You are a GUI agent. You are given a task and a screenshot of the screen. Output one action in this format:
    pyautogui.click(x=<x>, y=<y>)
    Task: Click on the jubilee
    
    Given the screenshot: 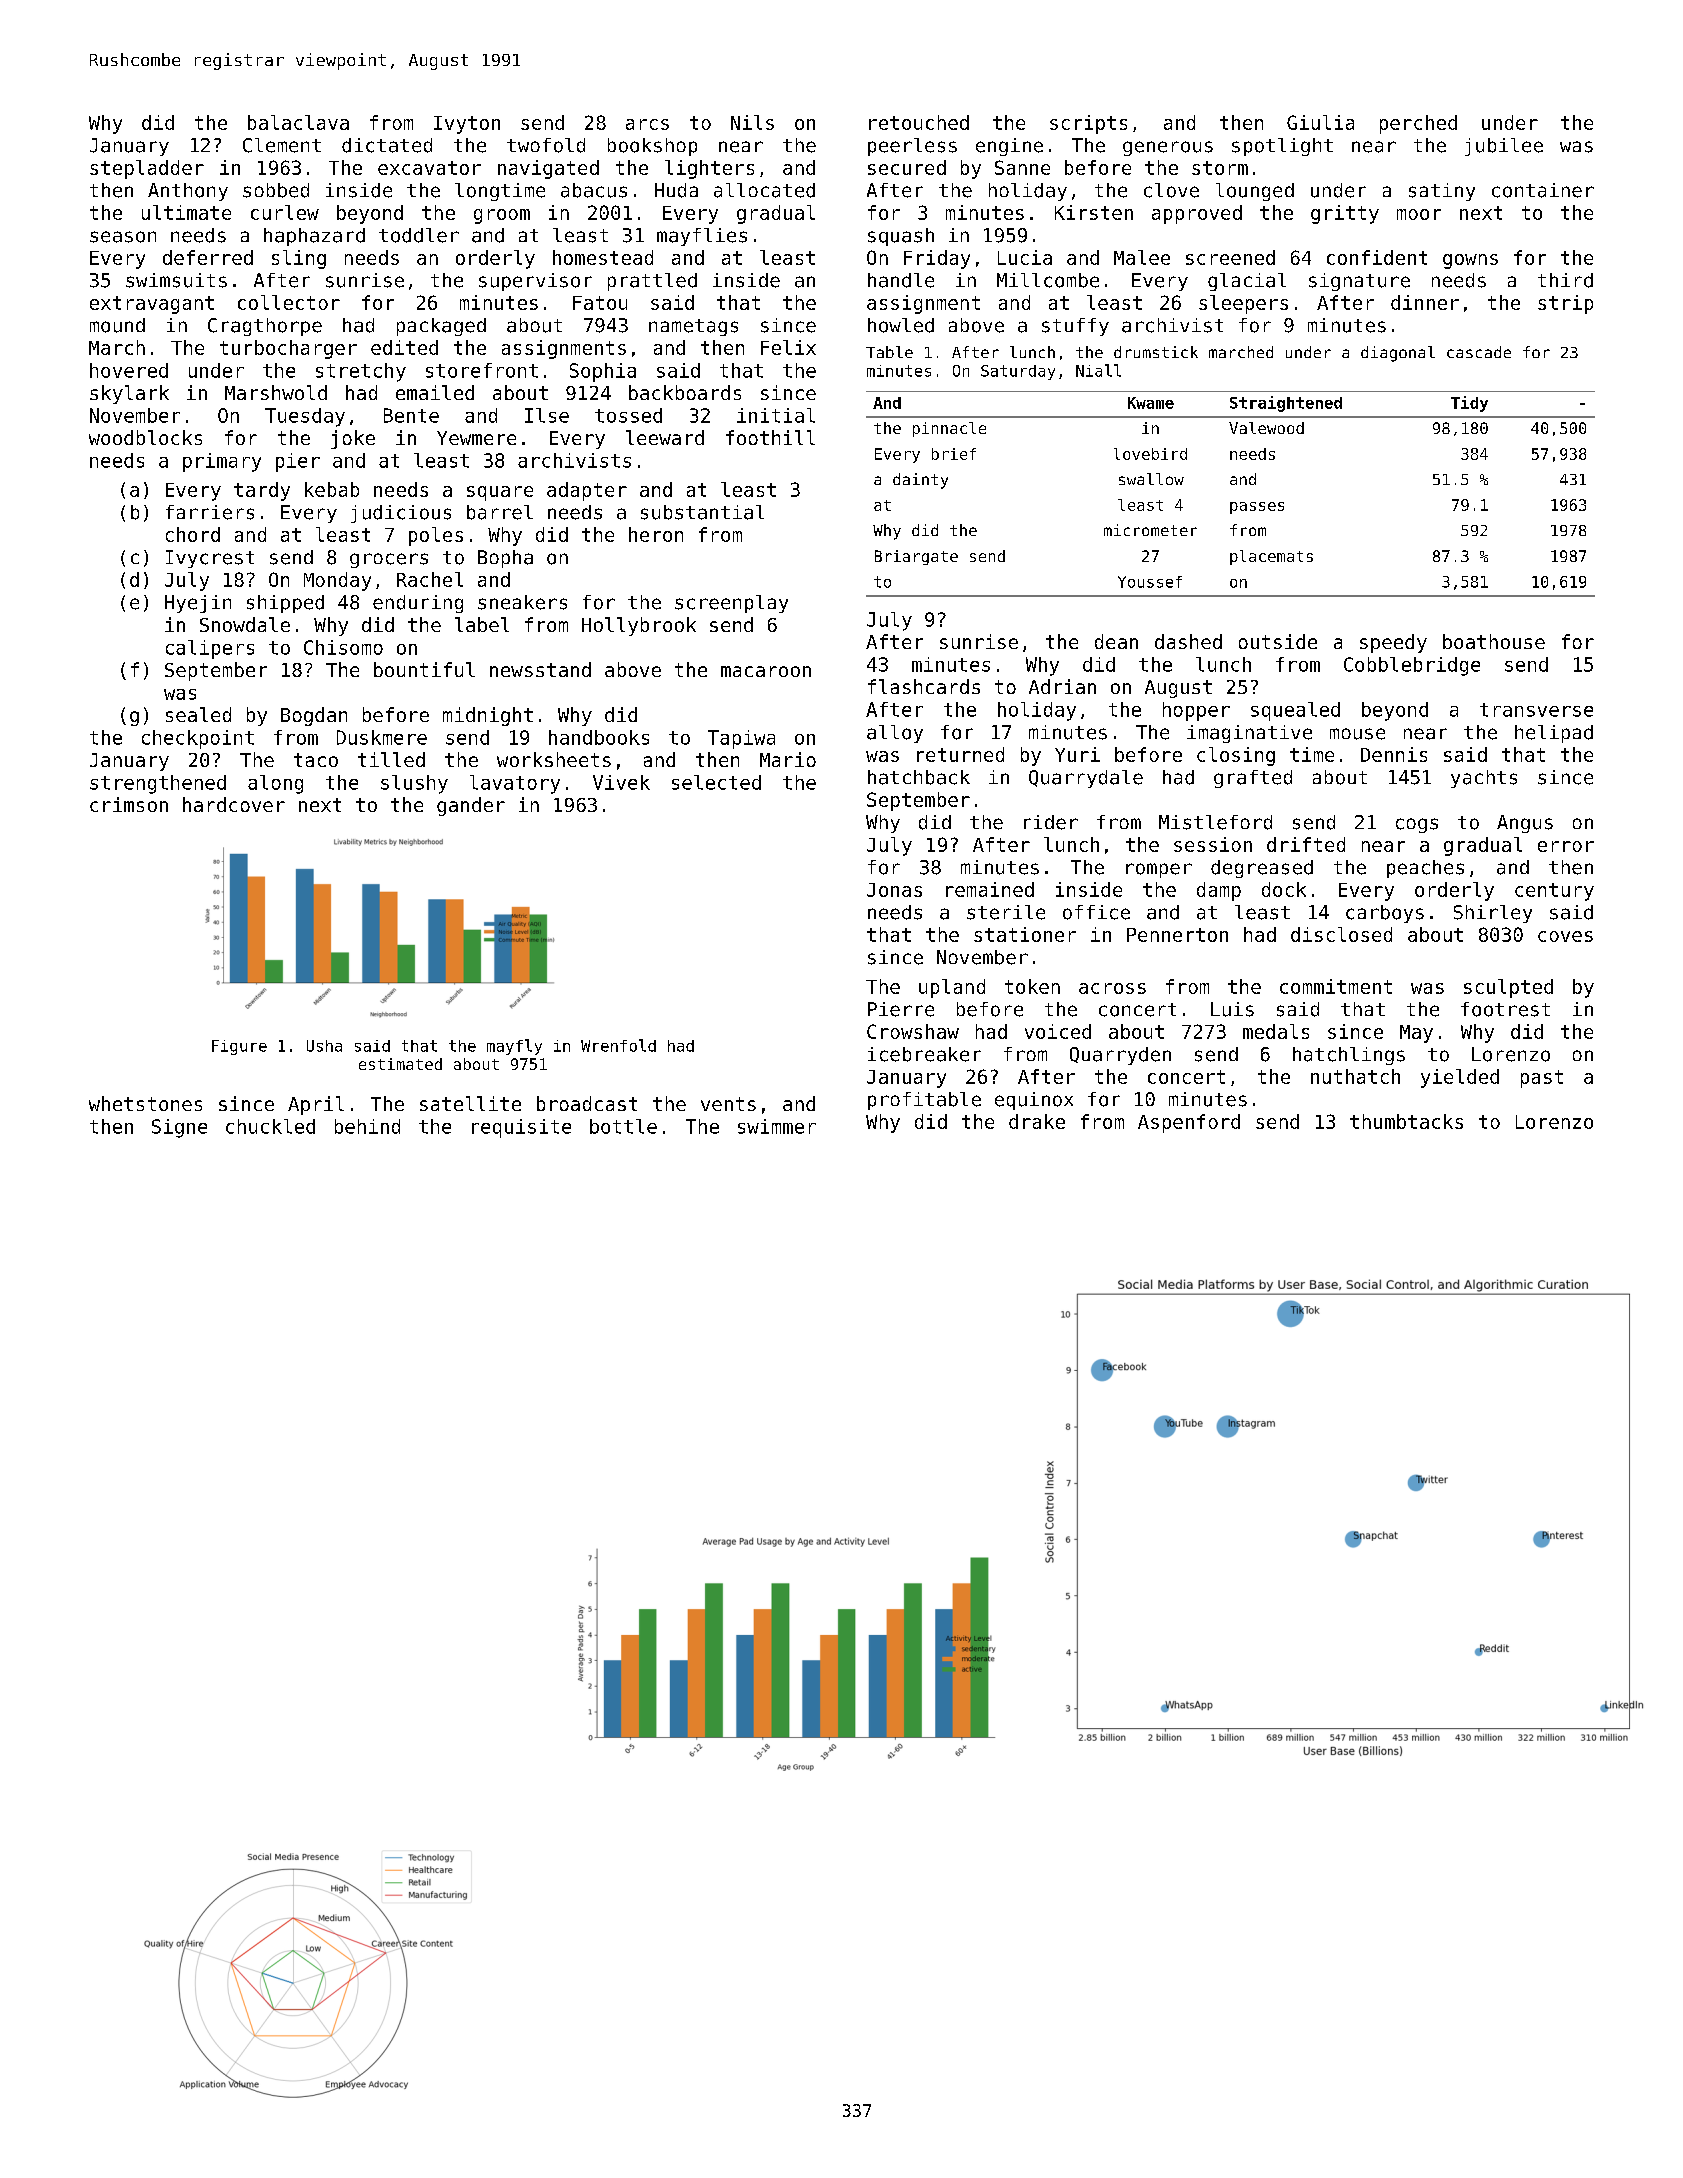 What is the action you would take?
    pyautogui.click(x=1504, y=147)
